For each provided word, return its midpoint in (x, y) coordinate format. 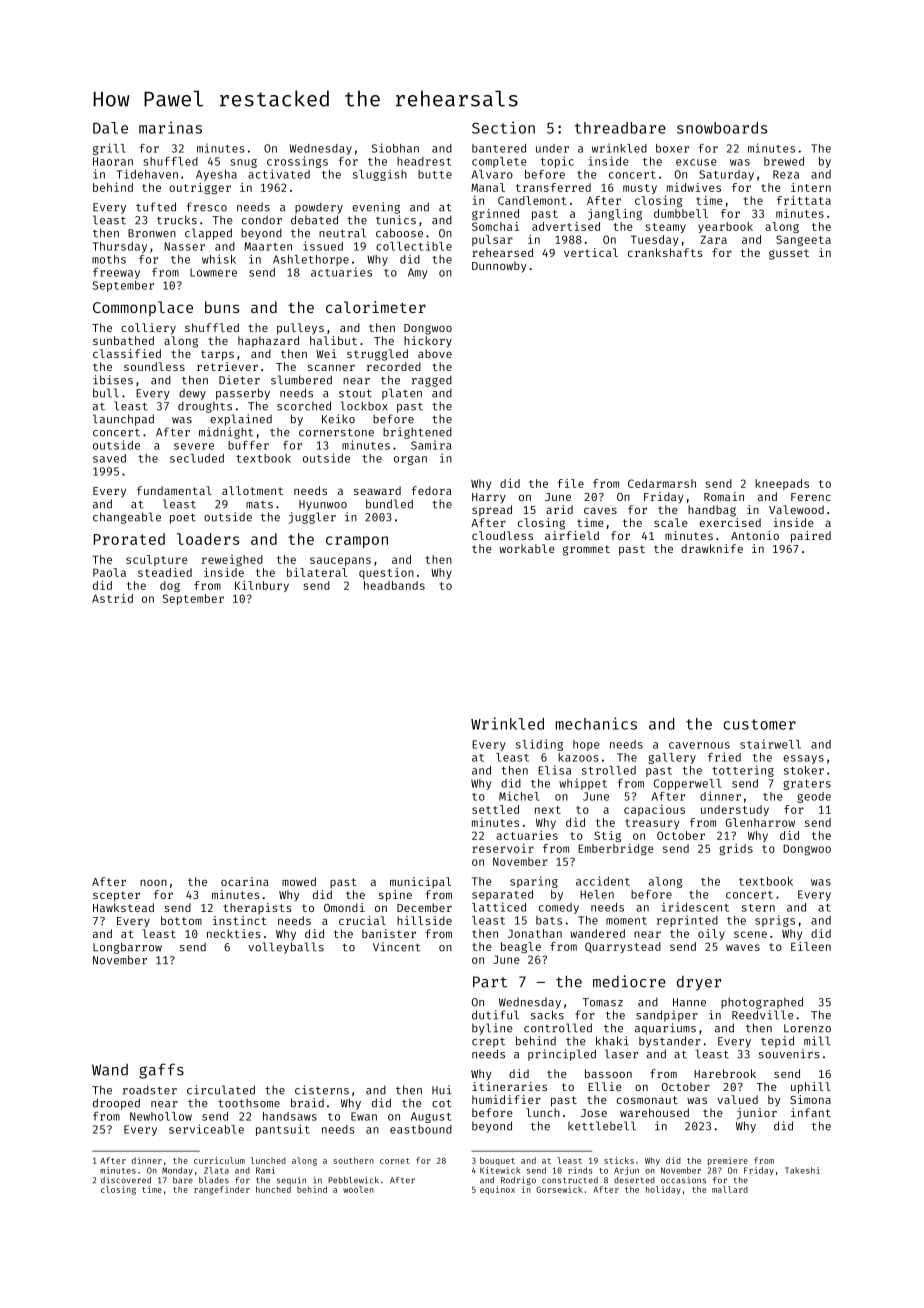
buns (222, 307)
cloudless (502, 535)
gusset (789, 254)
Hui (442, 1090)
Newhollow (161, 1116)
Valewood (796, 509)
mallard (730, 1189)
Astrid (112, 598)
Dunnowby (499, 267)
